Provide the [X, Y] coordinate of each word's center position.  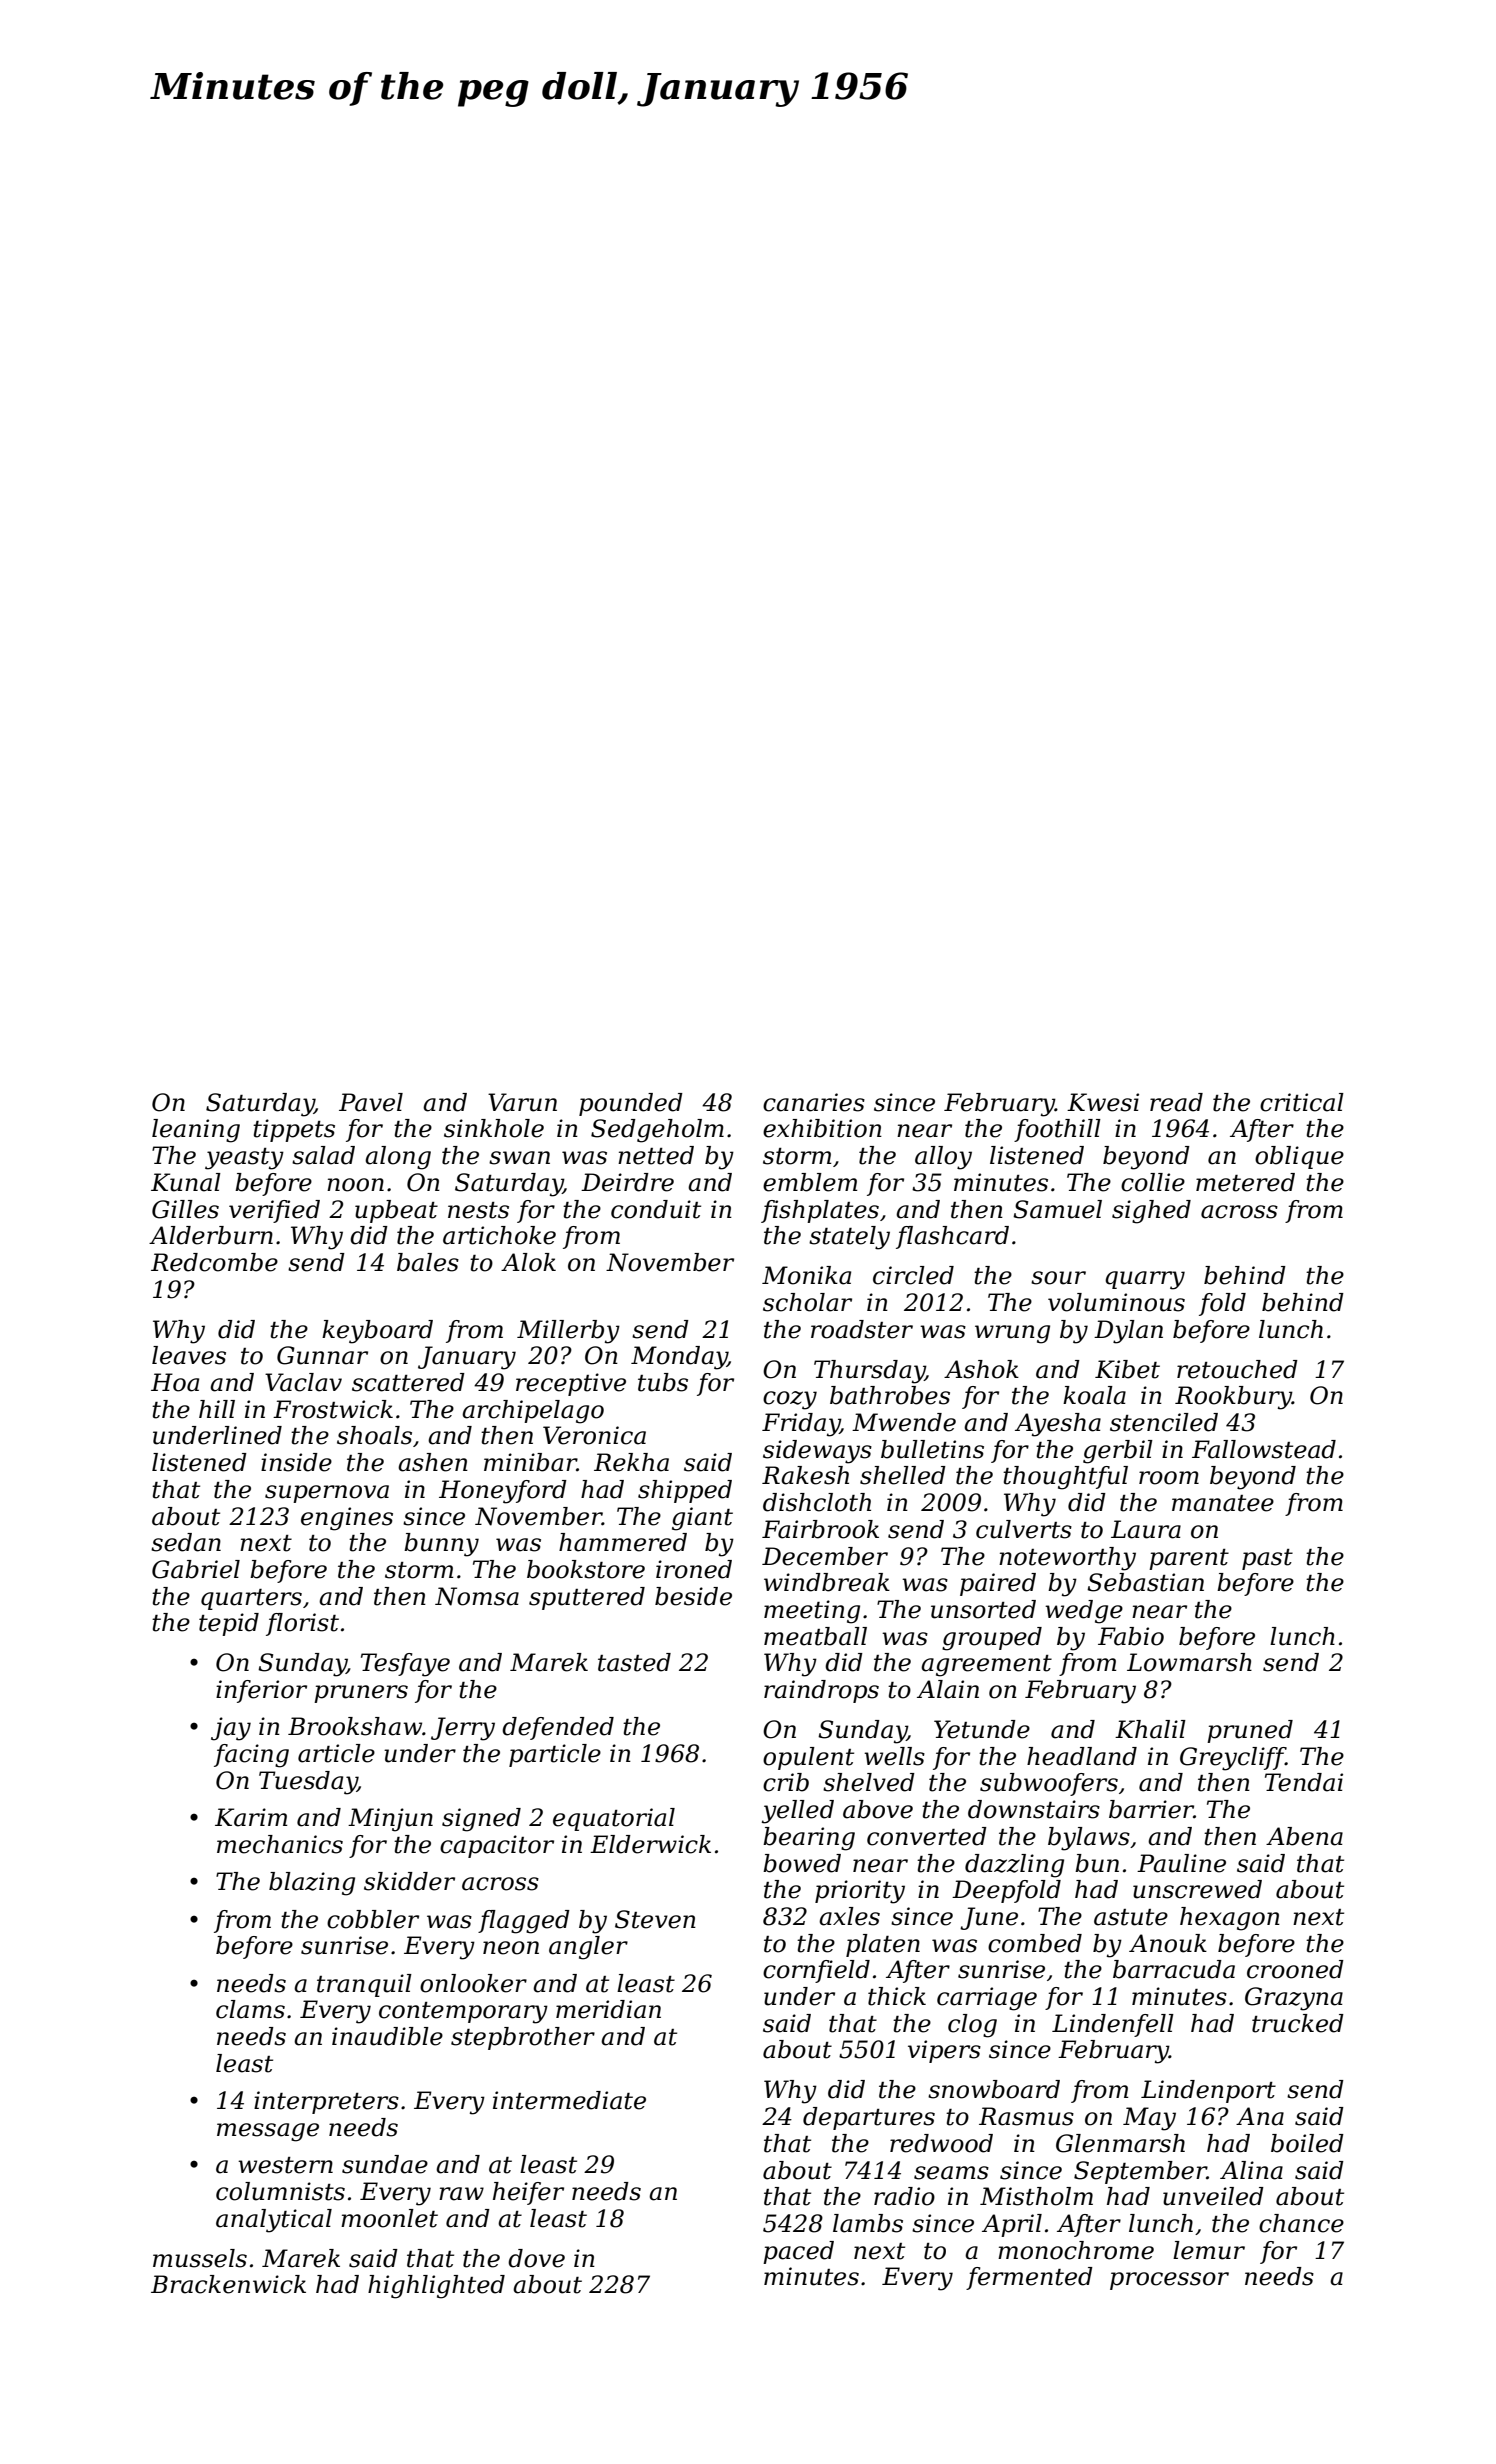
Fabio [1131, 1636]
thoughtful [1065, 1478]
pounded [631, 1104]
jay [231, 1729]
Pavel [371, 1102]
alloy [943, 1158]
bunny [441, 1545]
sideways [817, 1452]
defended [558, 1728]
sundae [385, 2164]
